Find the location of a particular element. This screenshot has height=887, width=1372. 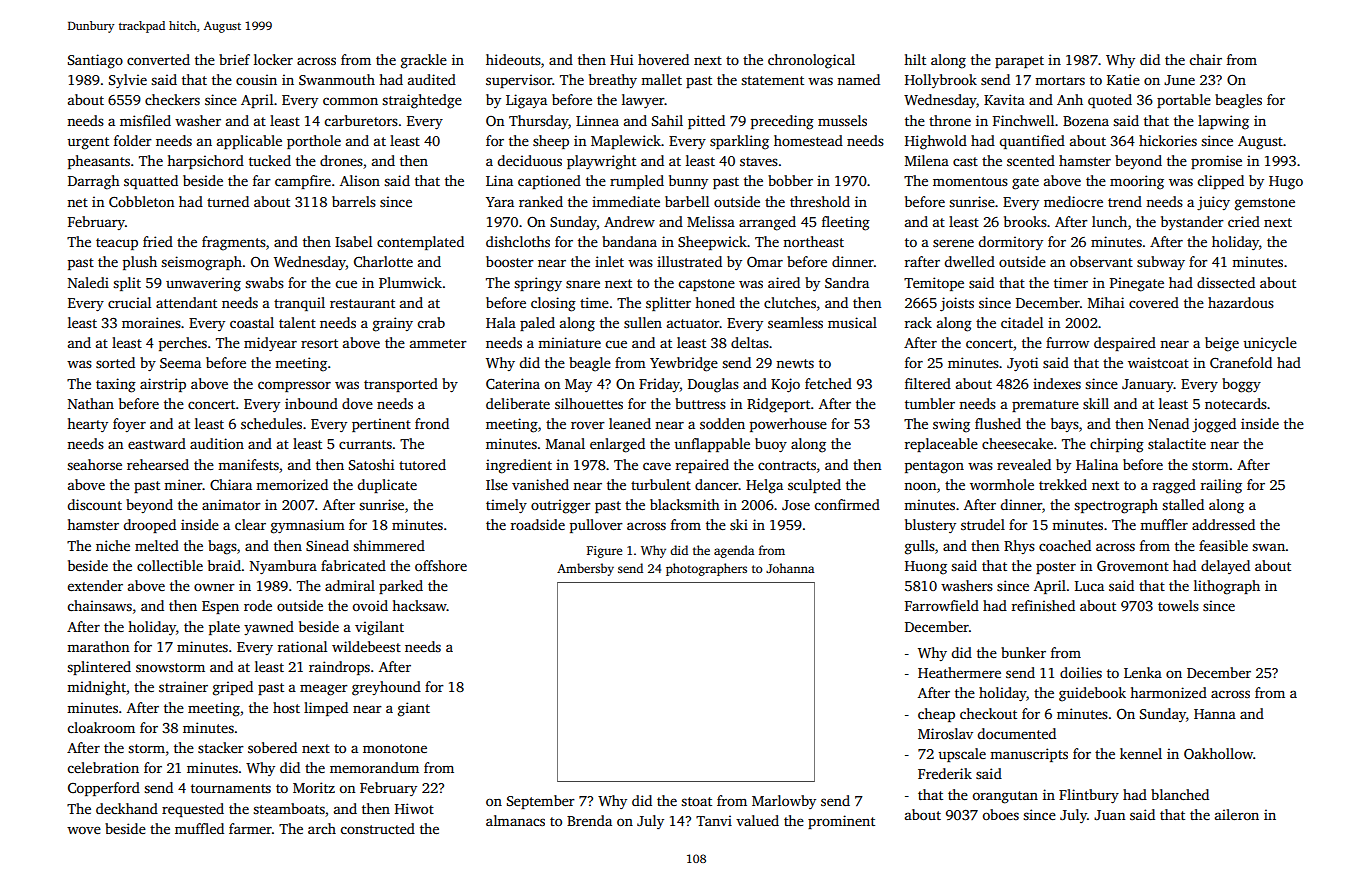

lapwing is located at coordinates (1223, 122).
